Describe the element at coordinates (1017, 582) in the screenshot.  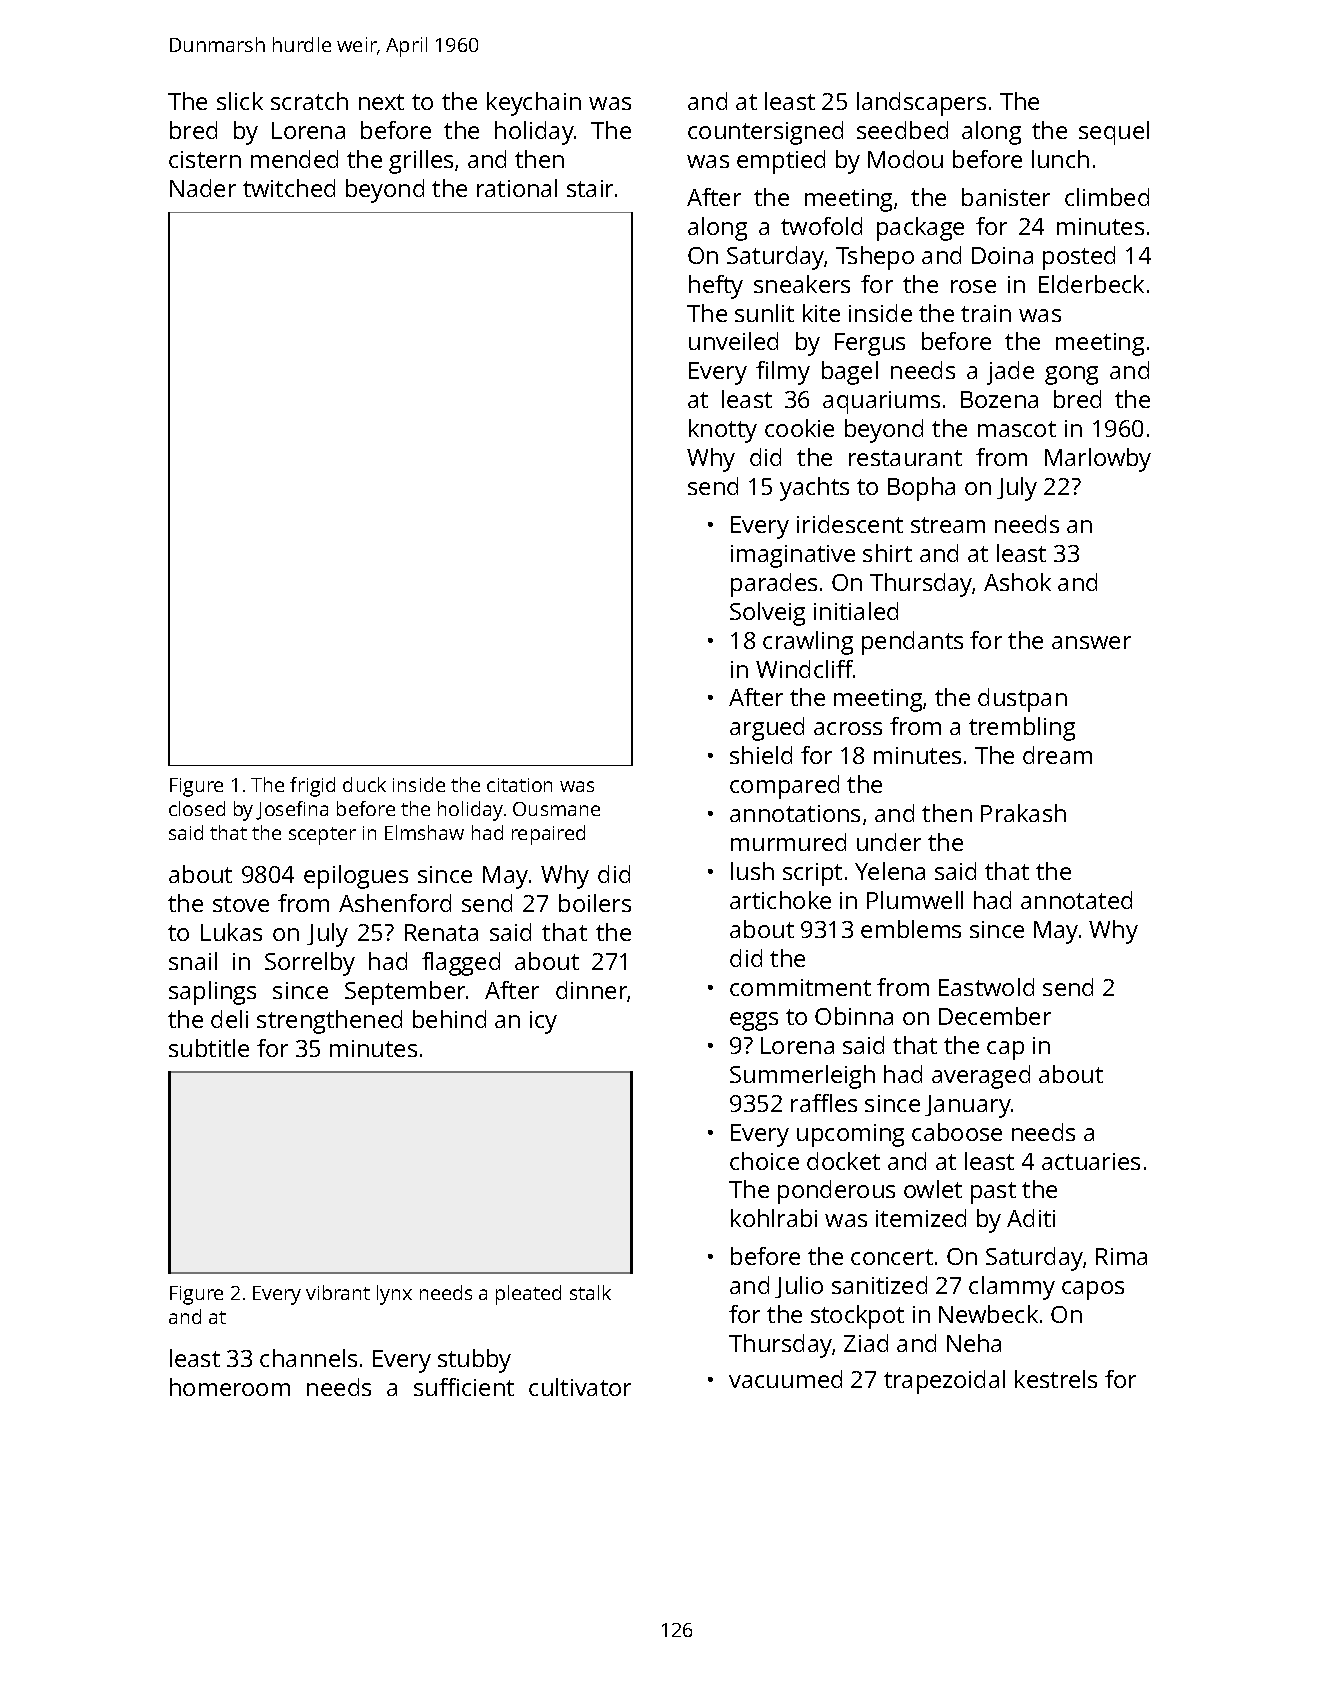
I see `Ashok` at that location.
